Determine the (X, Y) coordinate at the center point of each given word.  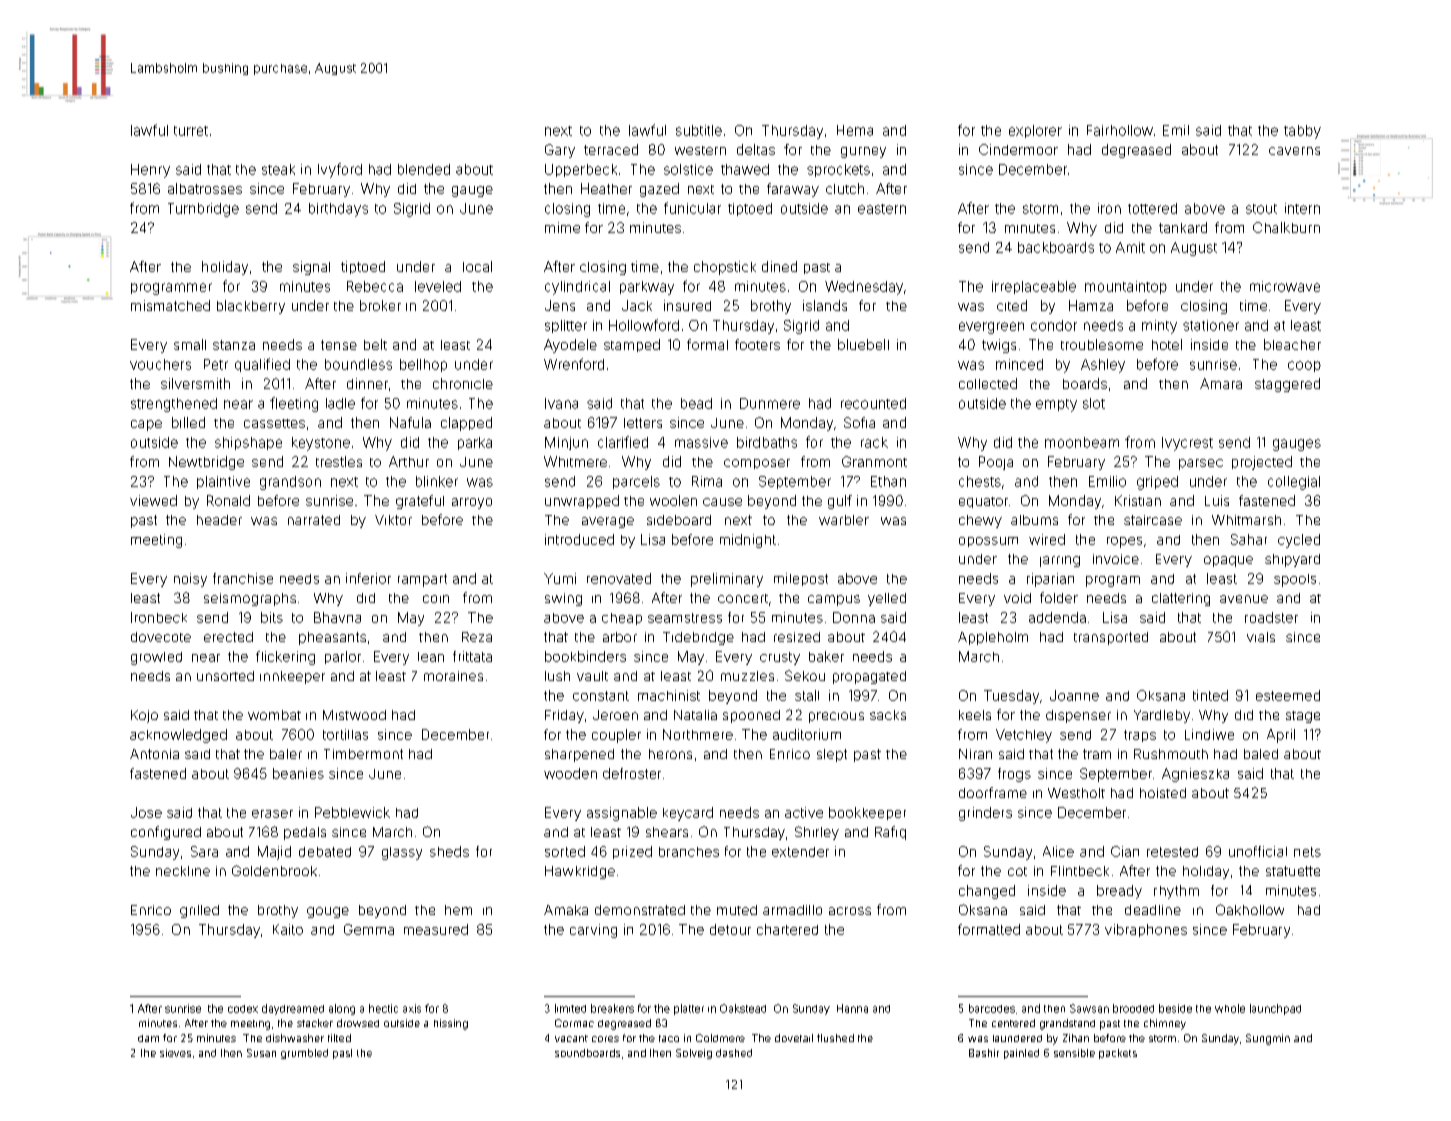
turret (191, 131)
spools (1295, 580)
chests (980, 481)
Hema (855, 130)
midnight (748, 541)
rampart (422, 580)
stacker (315, 1023)
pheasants (332, 638)
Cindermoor (1018, 149)
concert (743, 598)
